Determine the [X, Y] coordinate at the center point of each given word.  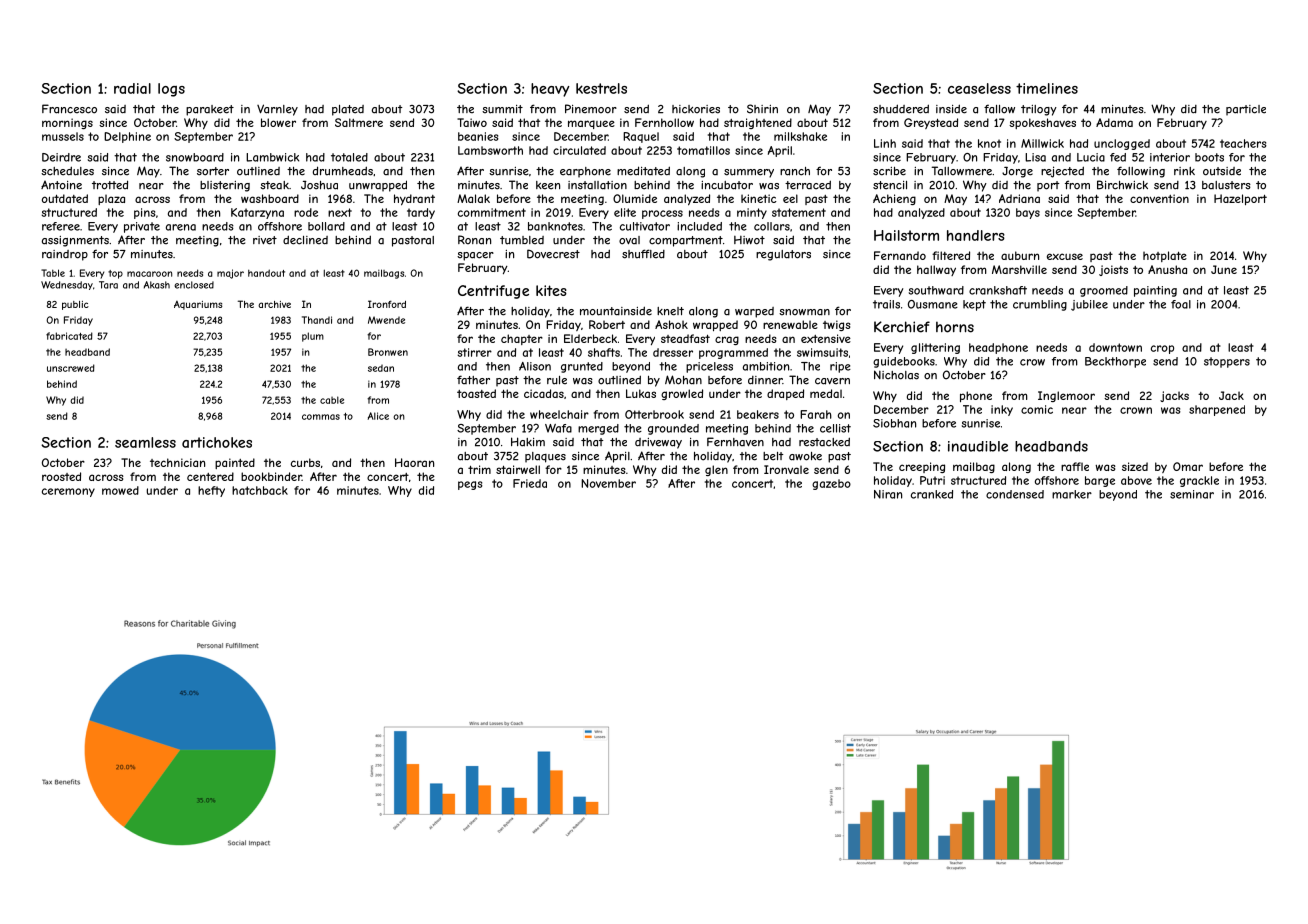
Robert [607, 324]
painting [1155, 291]
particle [1246, 110]
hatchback [260, 490]
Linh [885, 143]
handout [266, 273]
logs [171, 90]
